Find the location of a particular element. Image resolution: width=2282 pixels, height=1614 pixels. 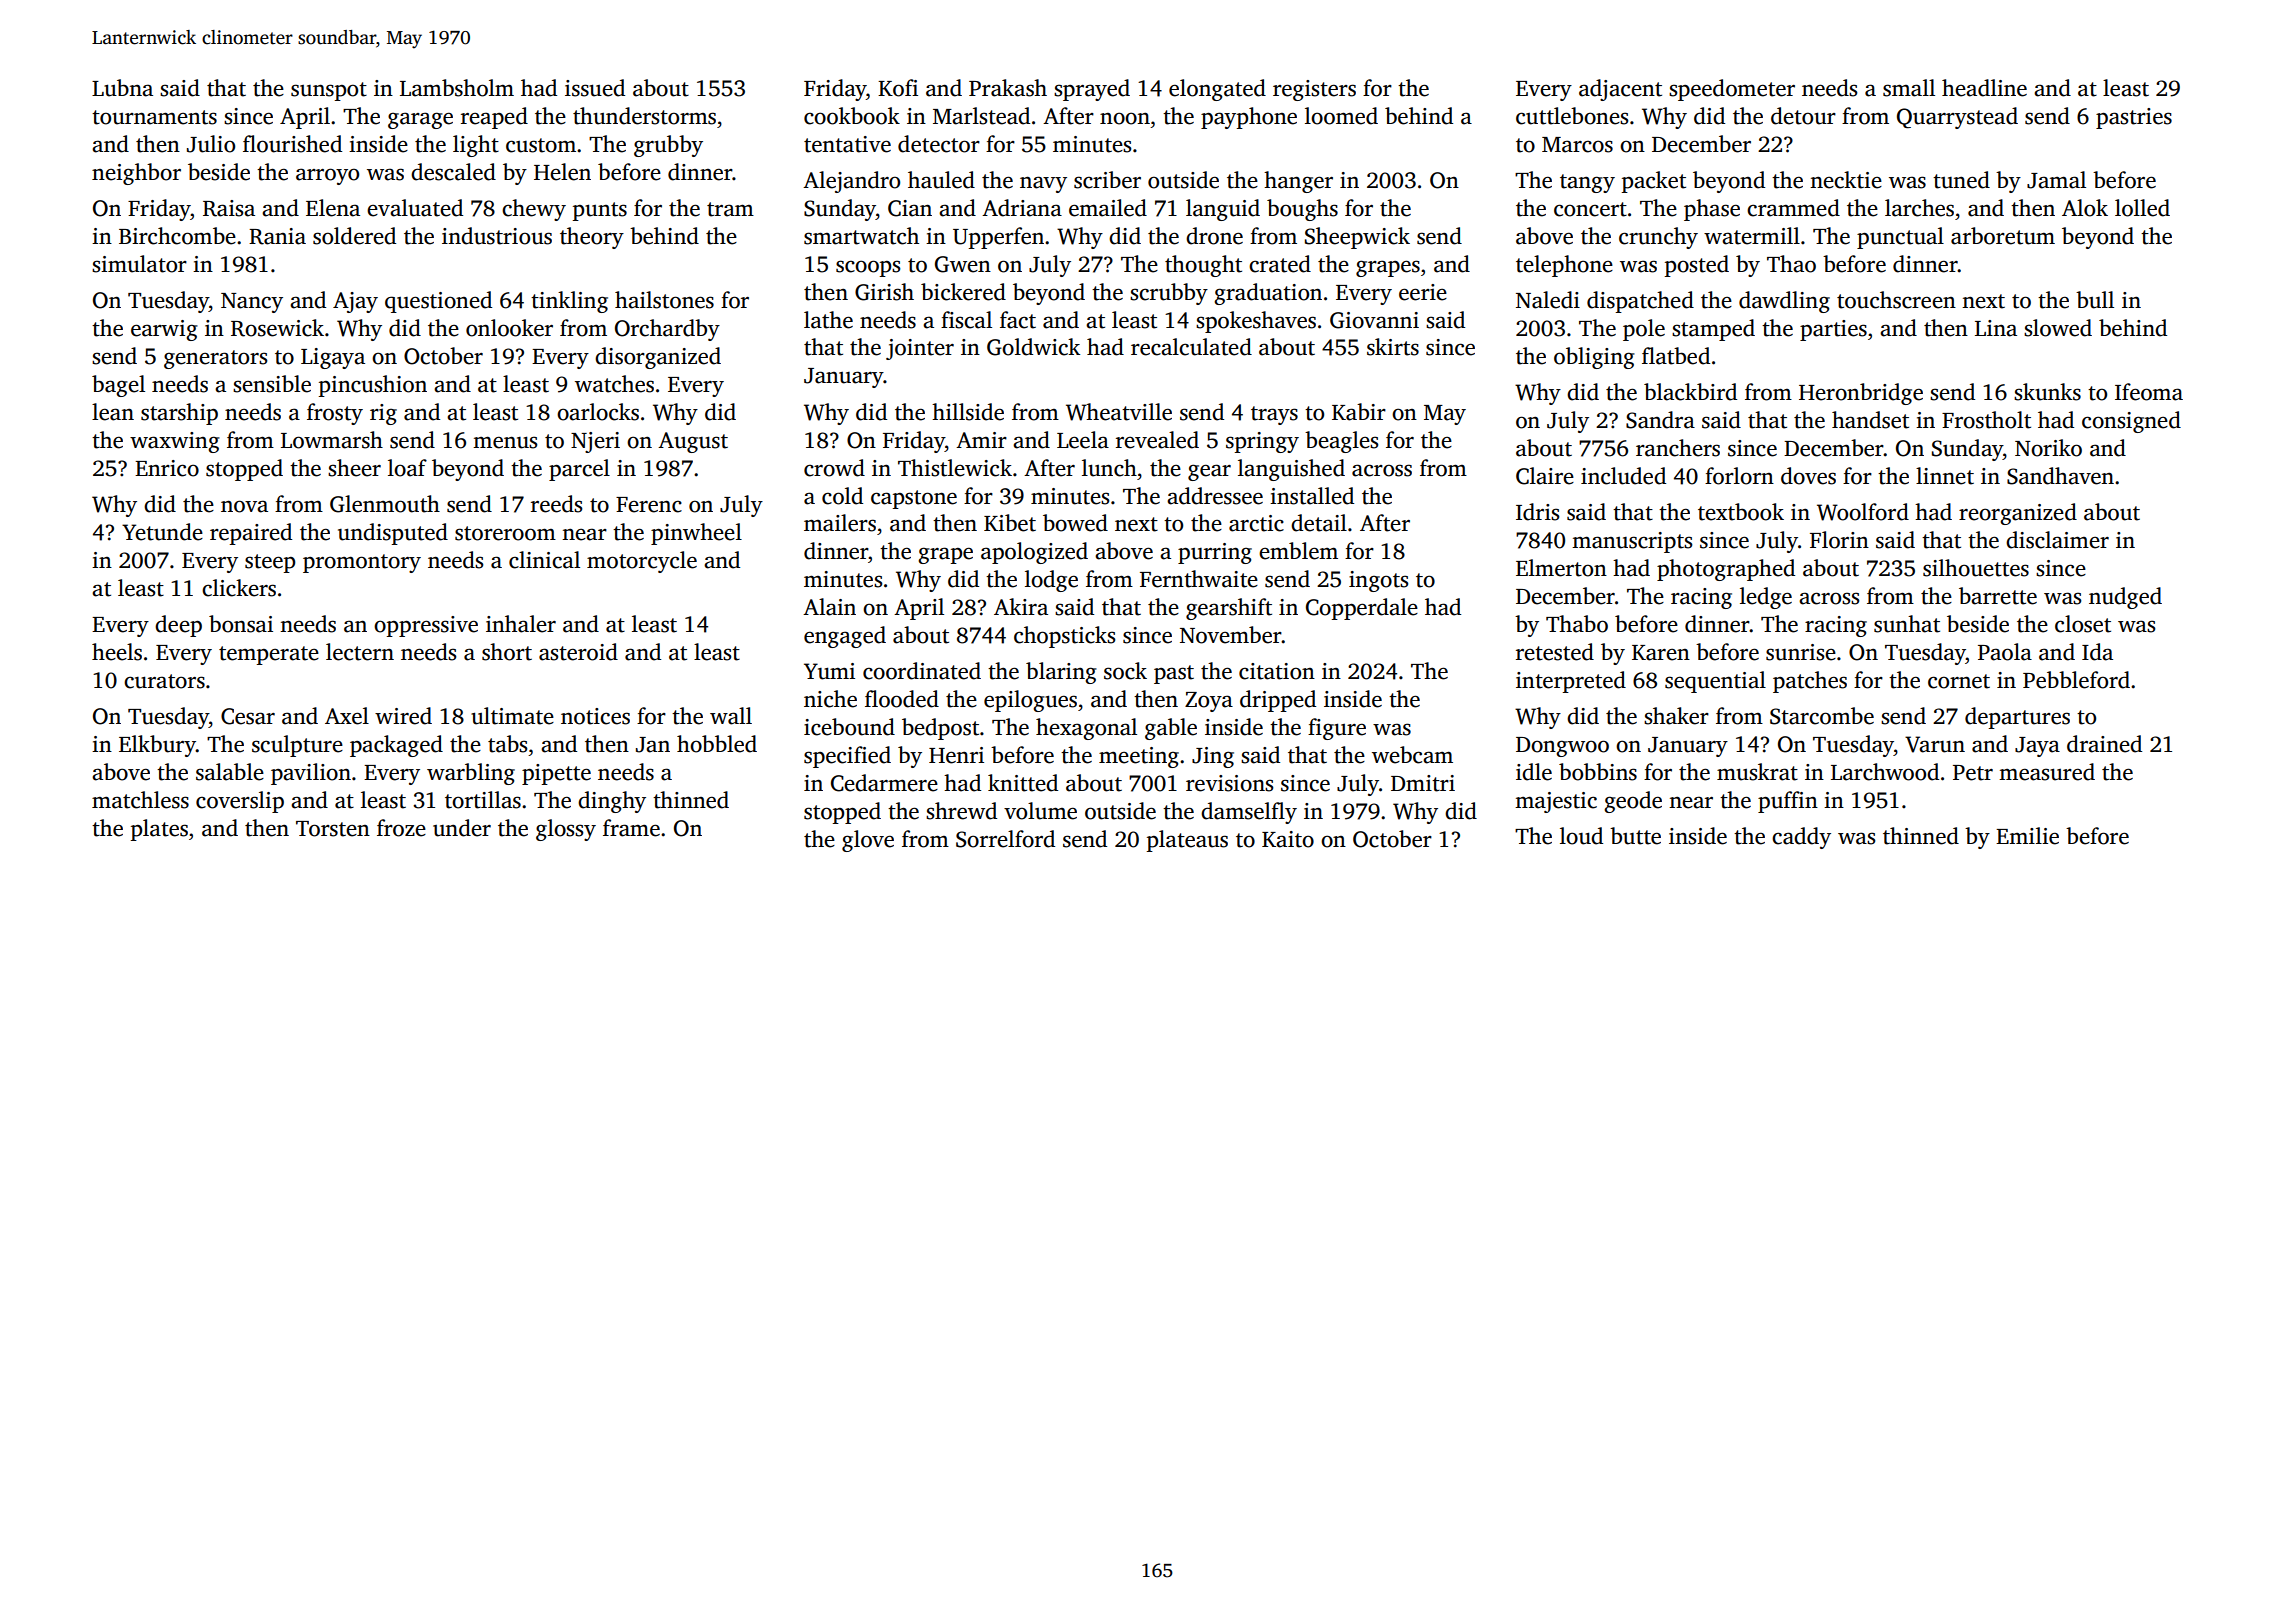

arboretum is located at coordinates (2003, 236).
